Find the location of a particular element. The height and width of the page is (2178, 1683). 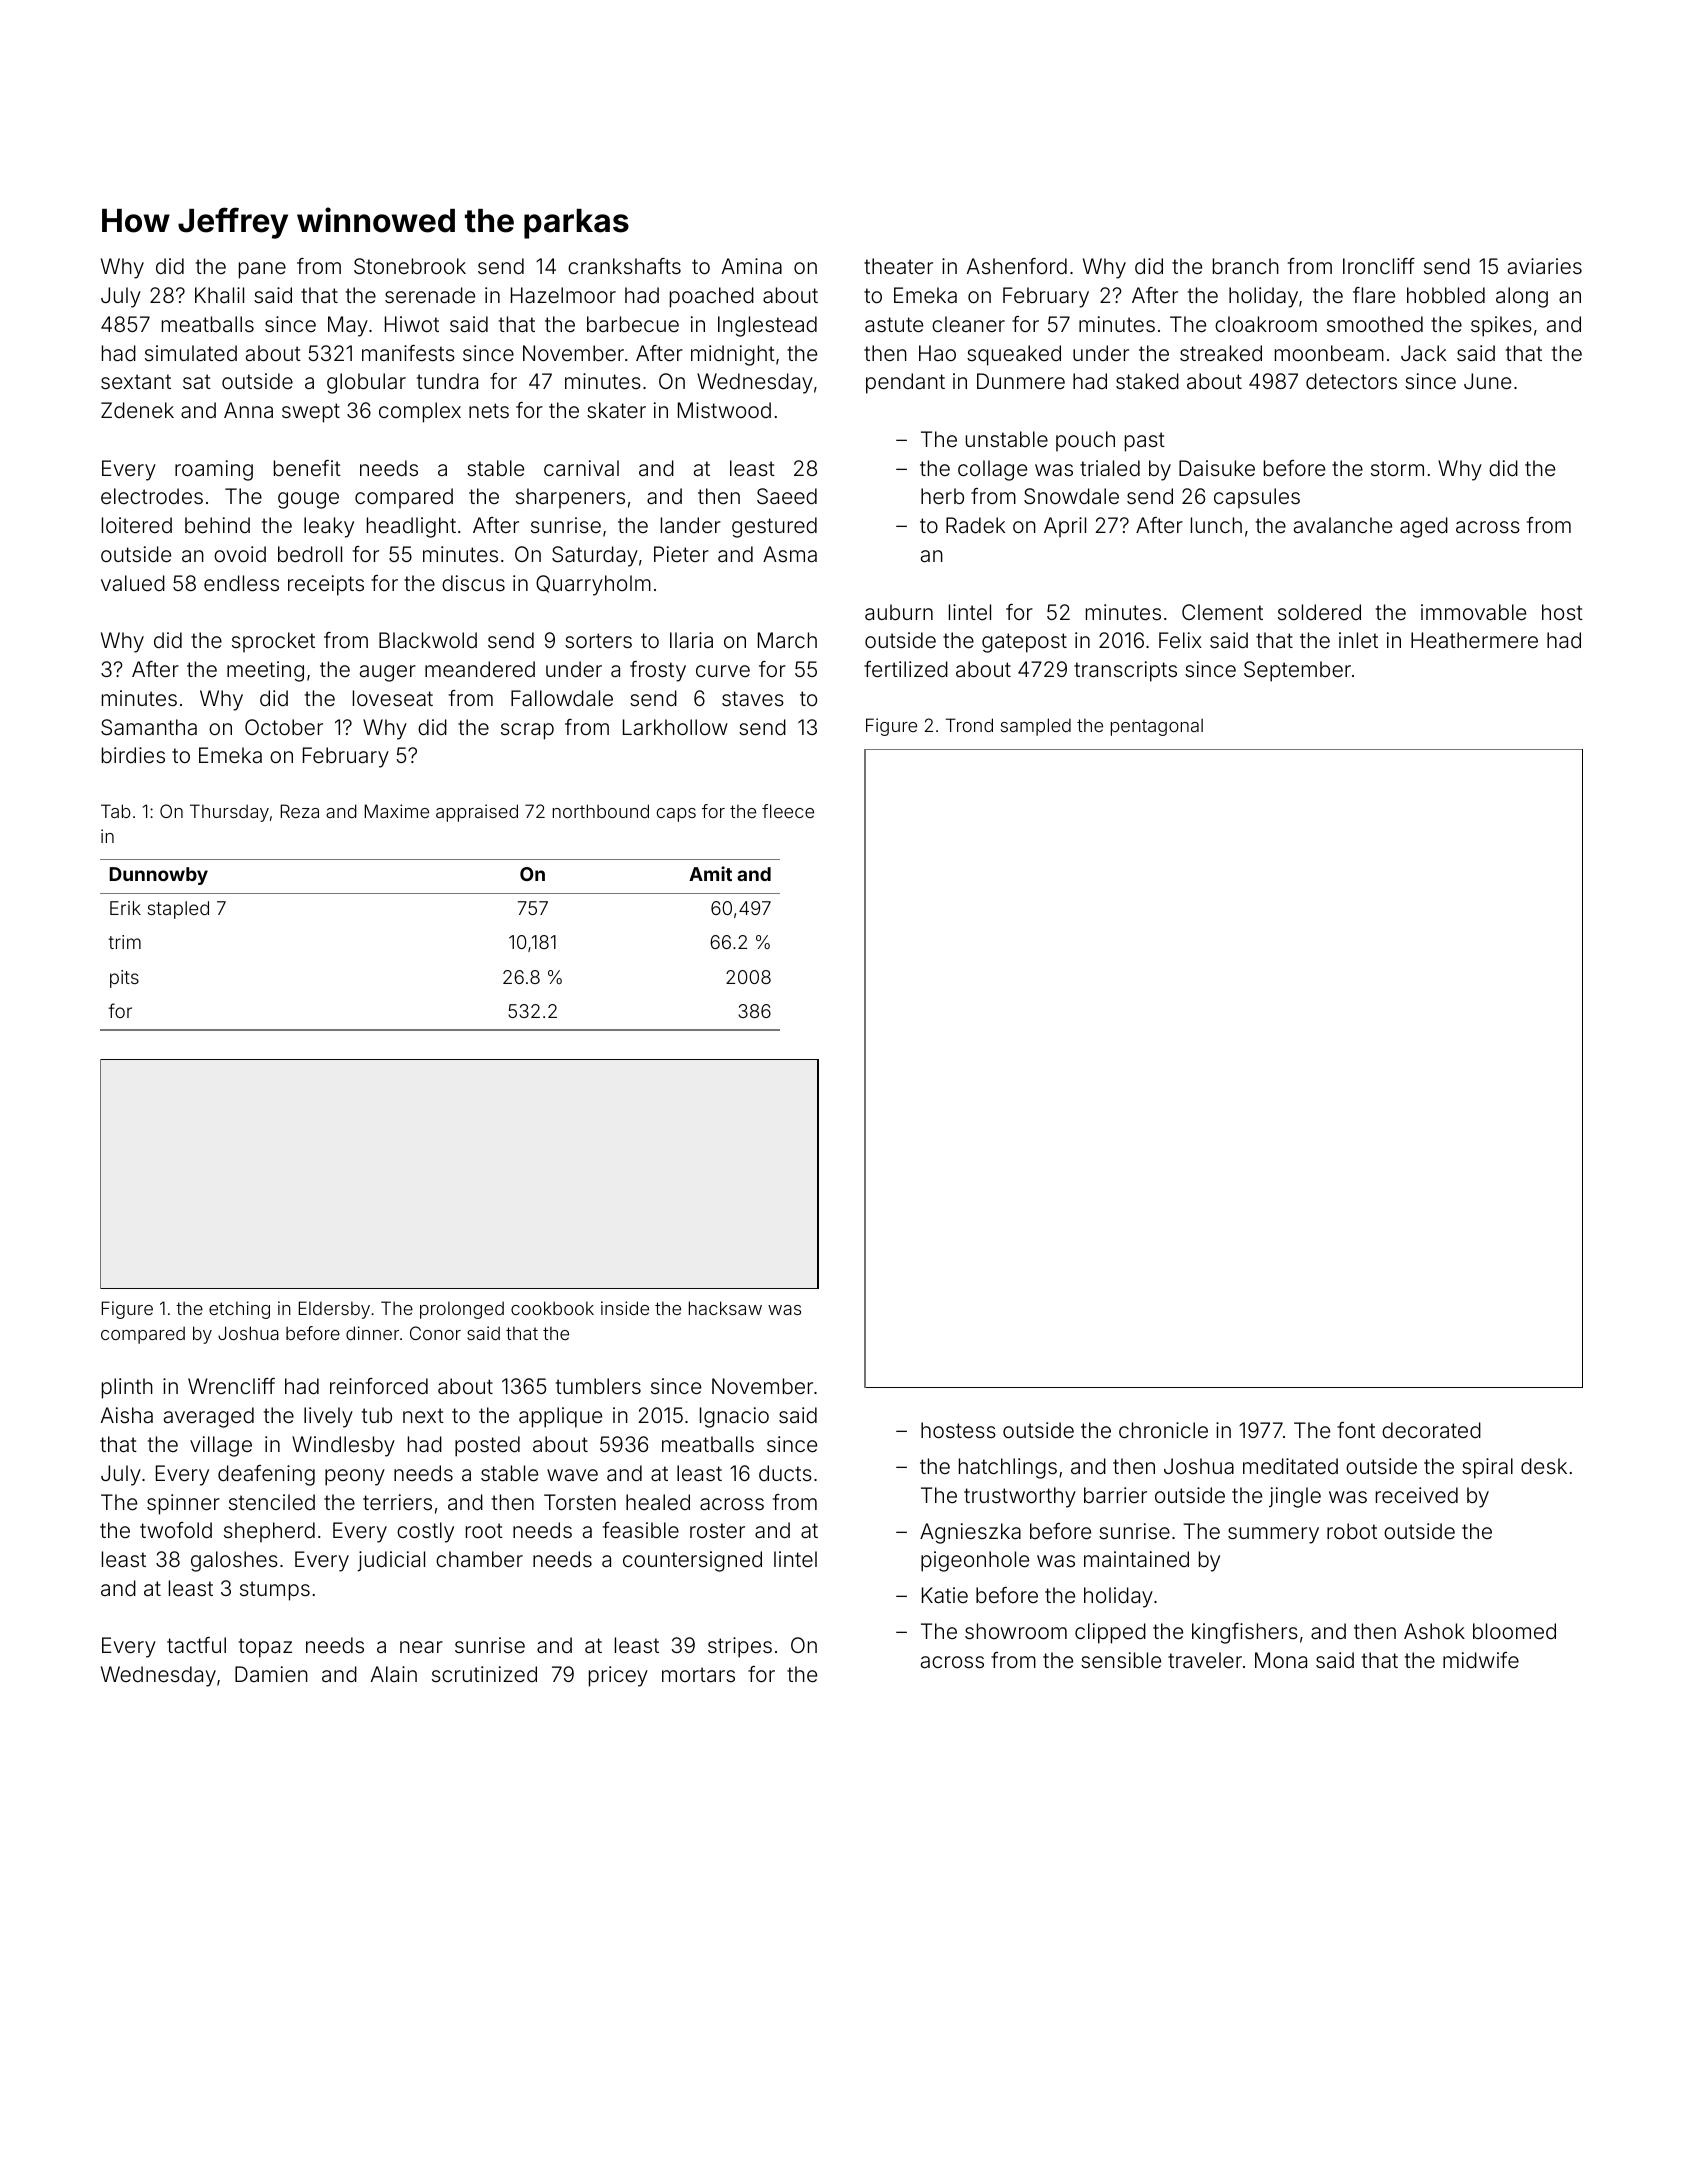

sampled is located at coordinates (1036, 727).
